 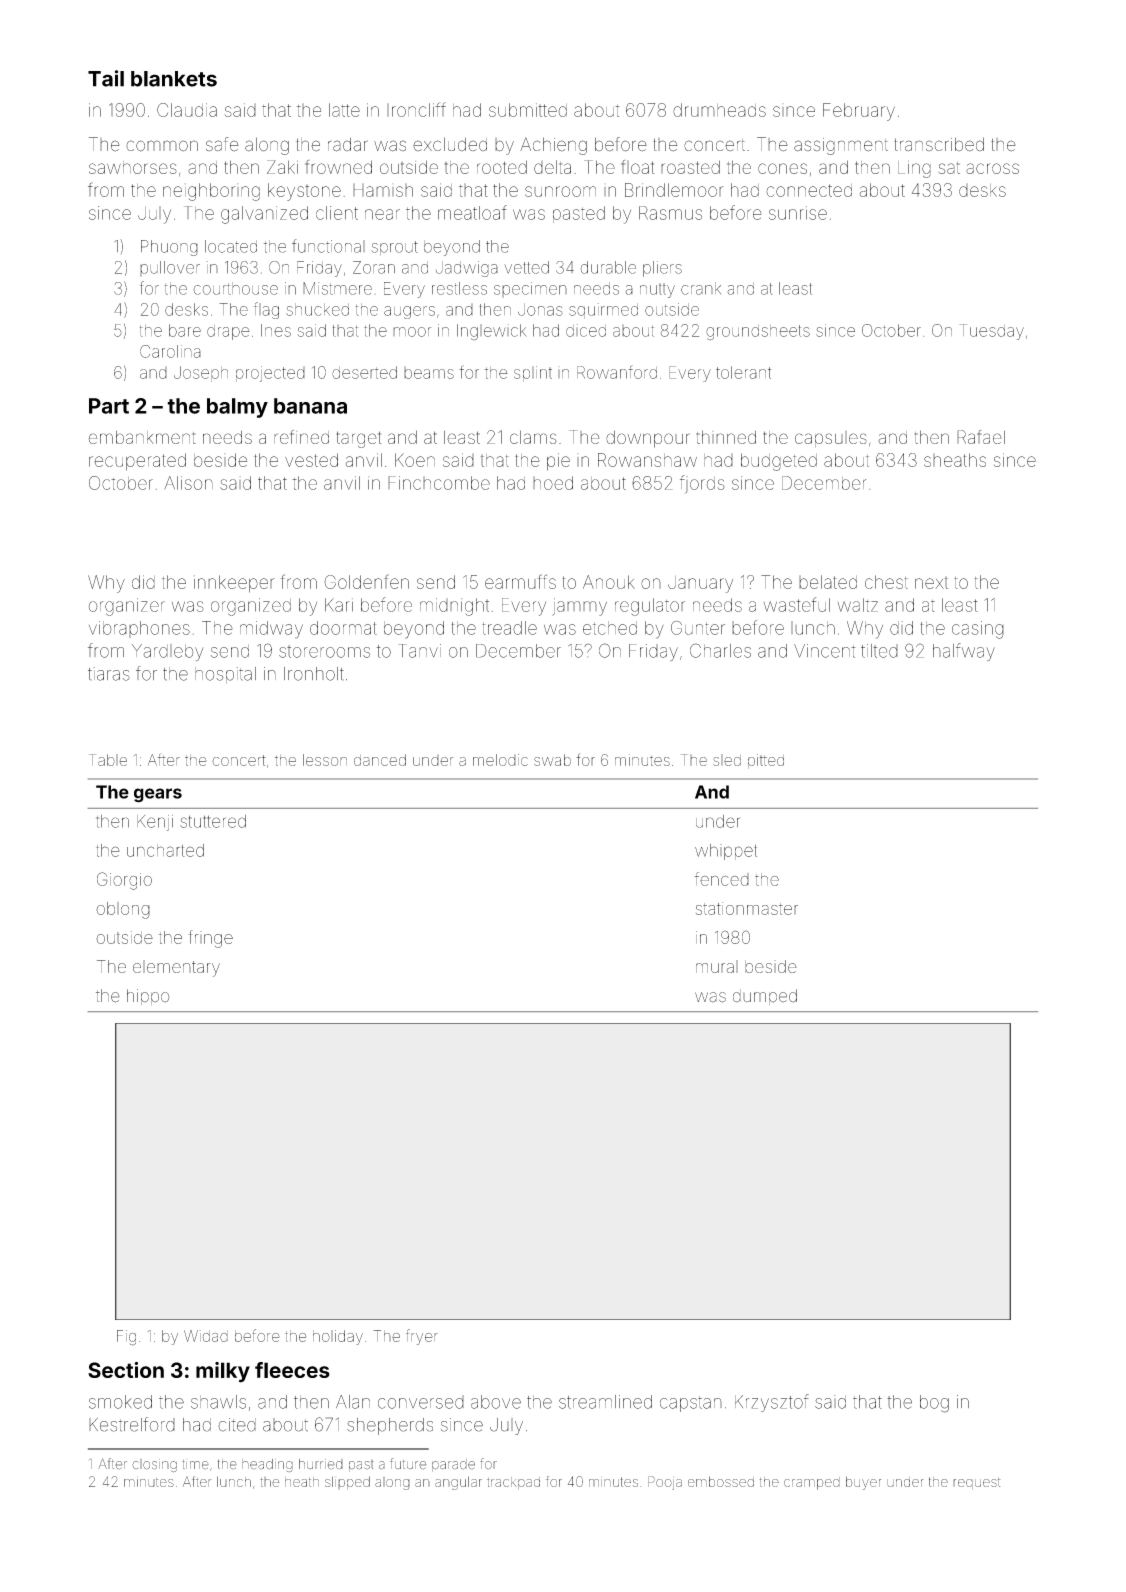 I want to click on Alan, so click(x=353, y=1402).
